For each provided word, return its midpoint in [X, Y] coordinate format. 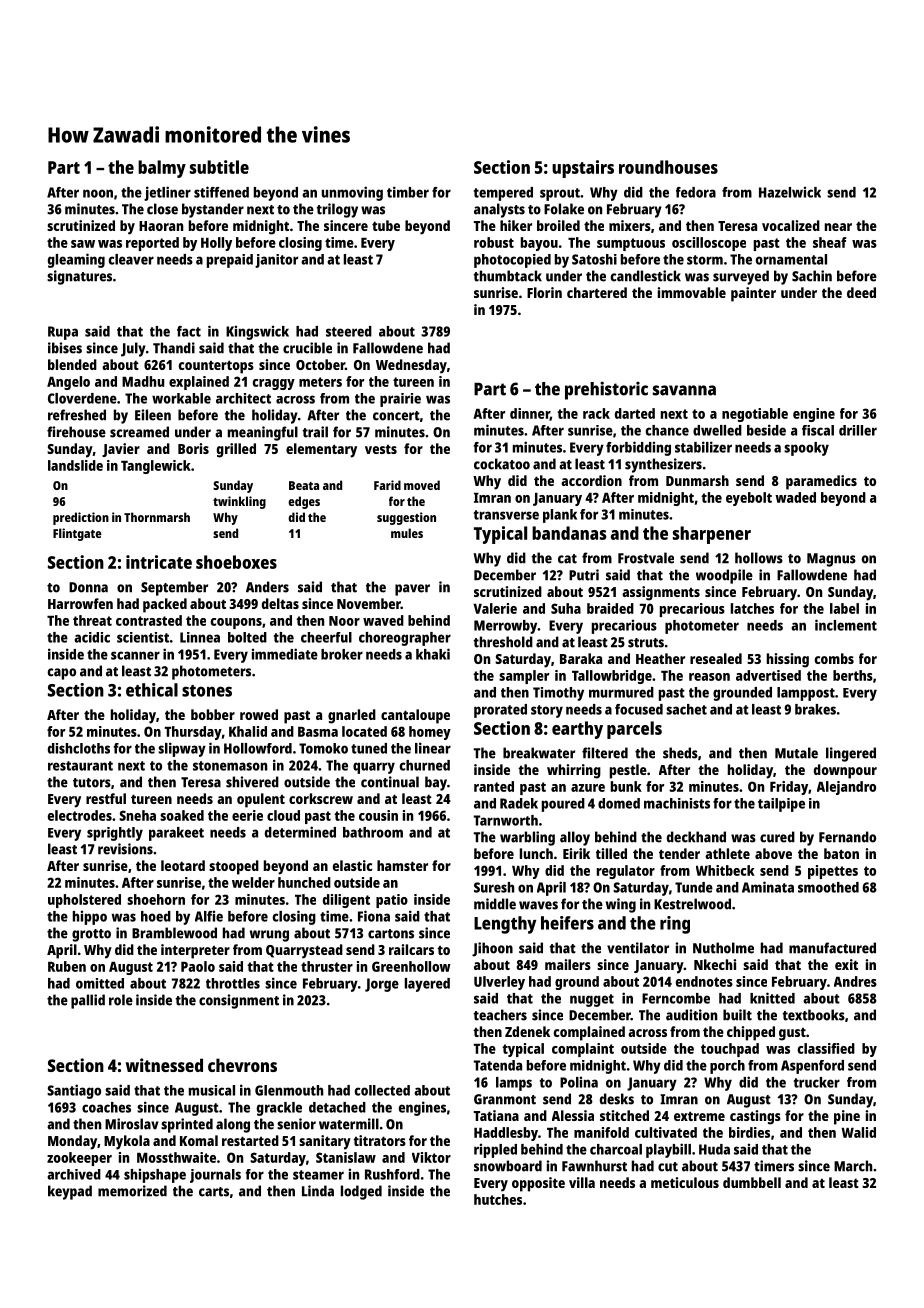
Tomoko [323, 748]
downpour [845, 771]
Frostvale [646, 558]
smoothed [828, 887]
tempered [503, 194]
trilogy [337, 210]
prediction [81, 518]
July [133, 349]
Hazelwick [790, 192]
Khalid [248, 731]
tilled [611, 853]
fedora [696, 192]
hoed [156, 916]
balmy [162, 169]
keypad [70, 1192]
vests [381, 449]
